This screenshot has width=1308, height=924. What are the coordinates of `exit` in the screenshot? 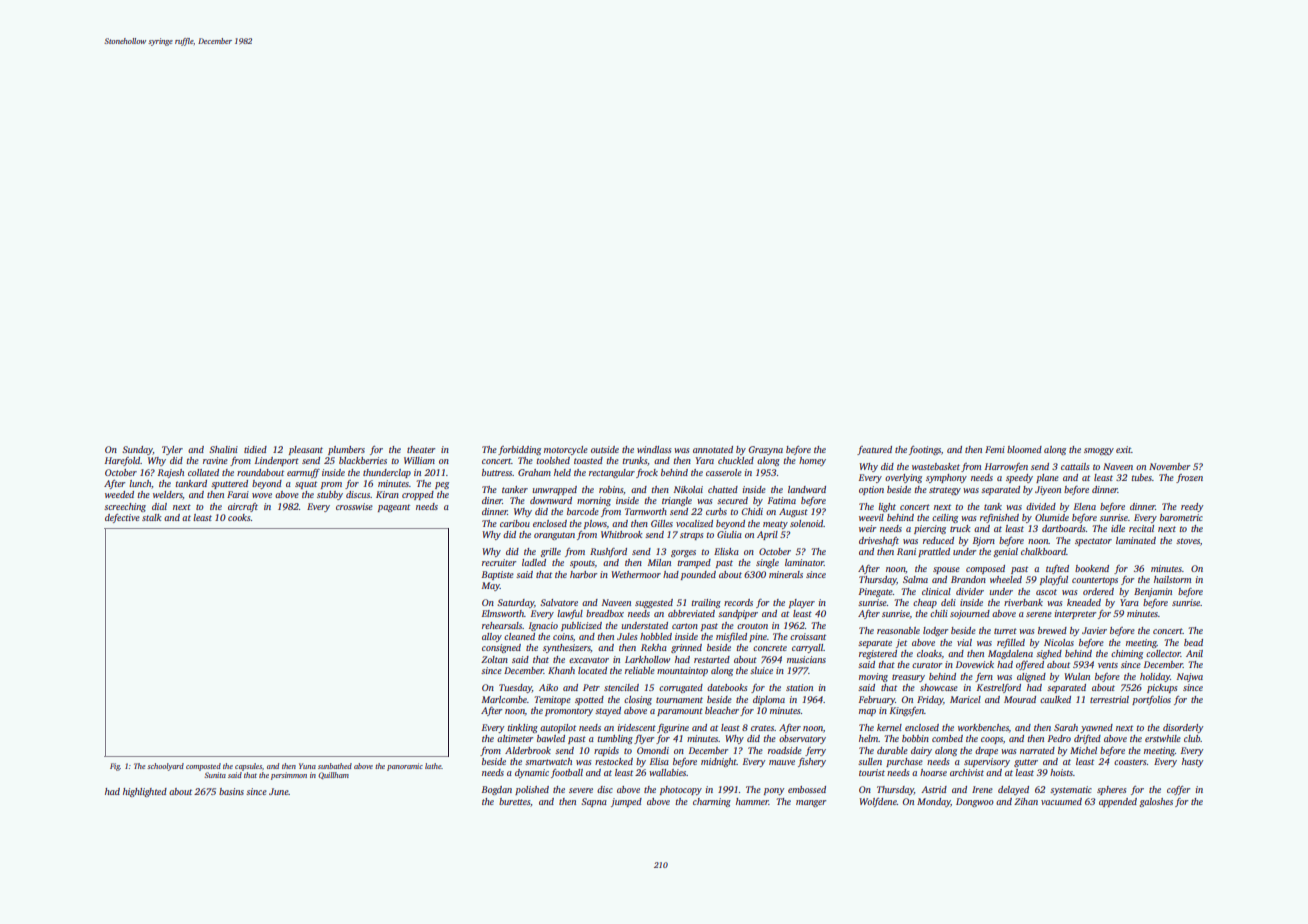 It's located at (1123, 449).
